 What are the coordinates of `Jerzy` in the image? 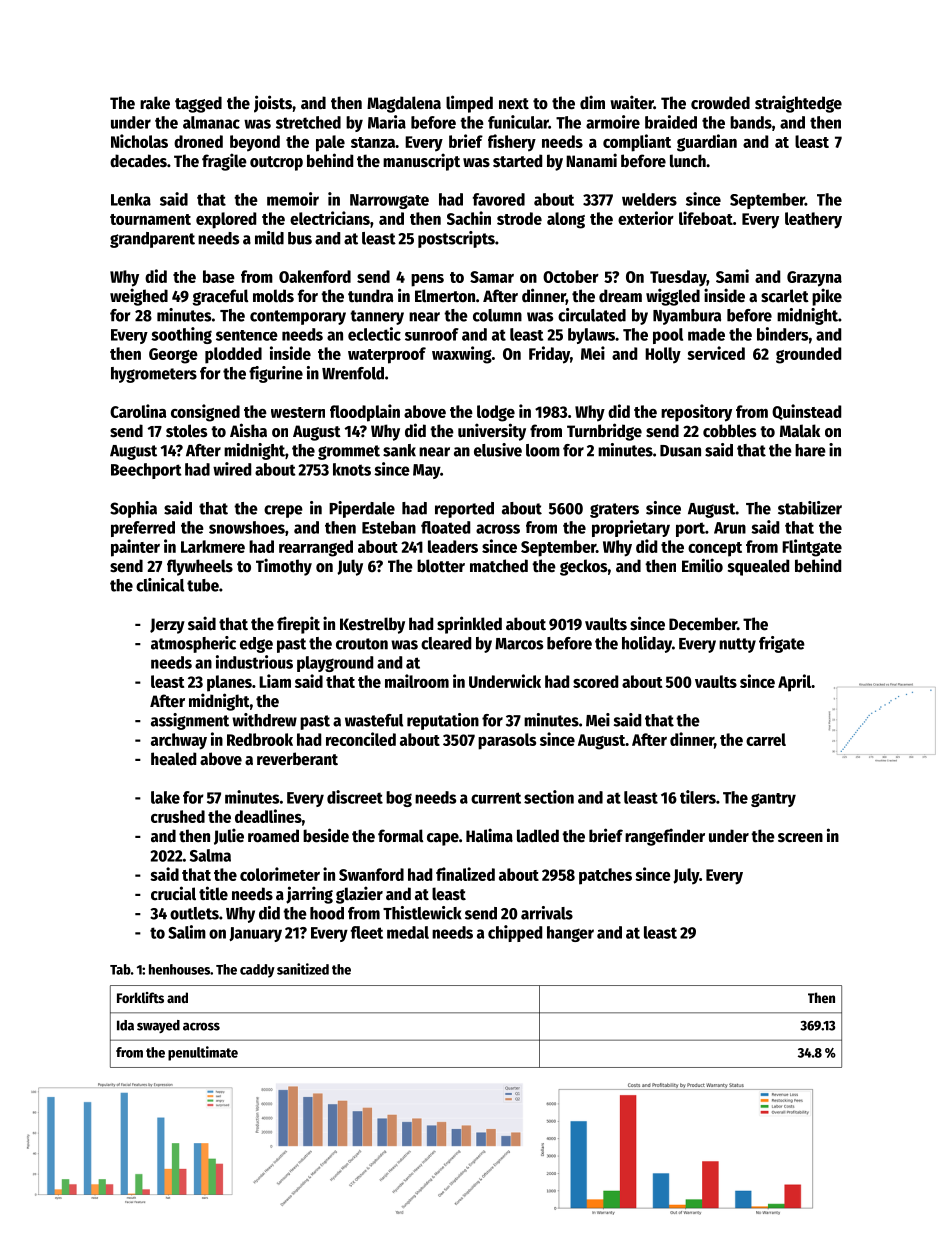 It's located at (167, 626).
